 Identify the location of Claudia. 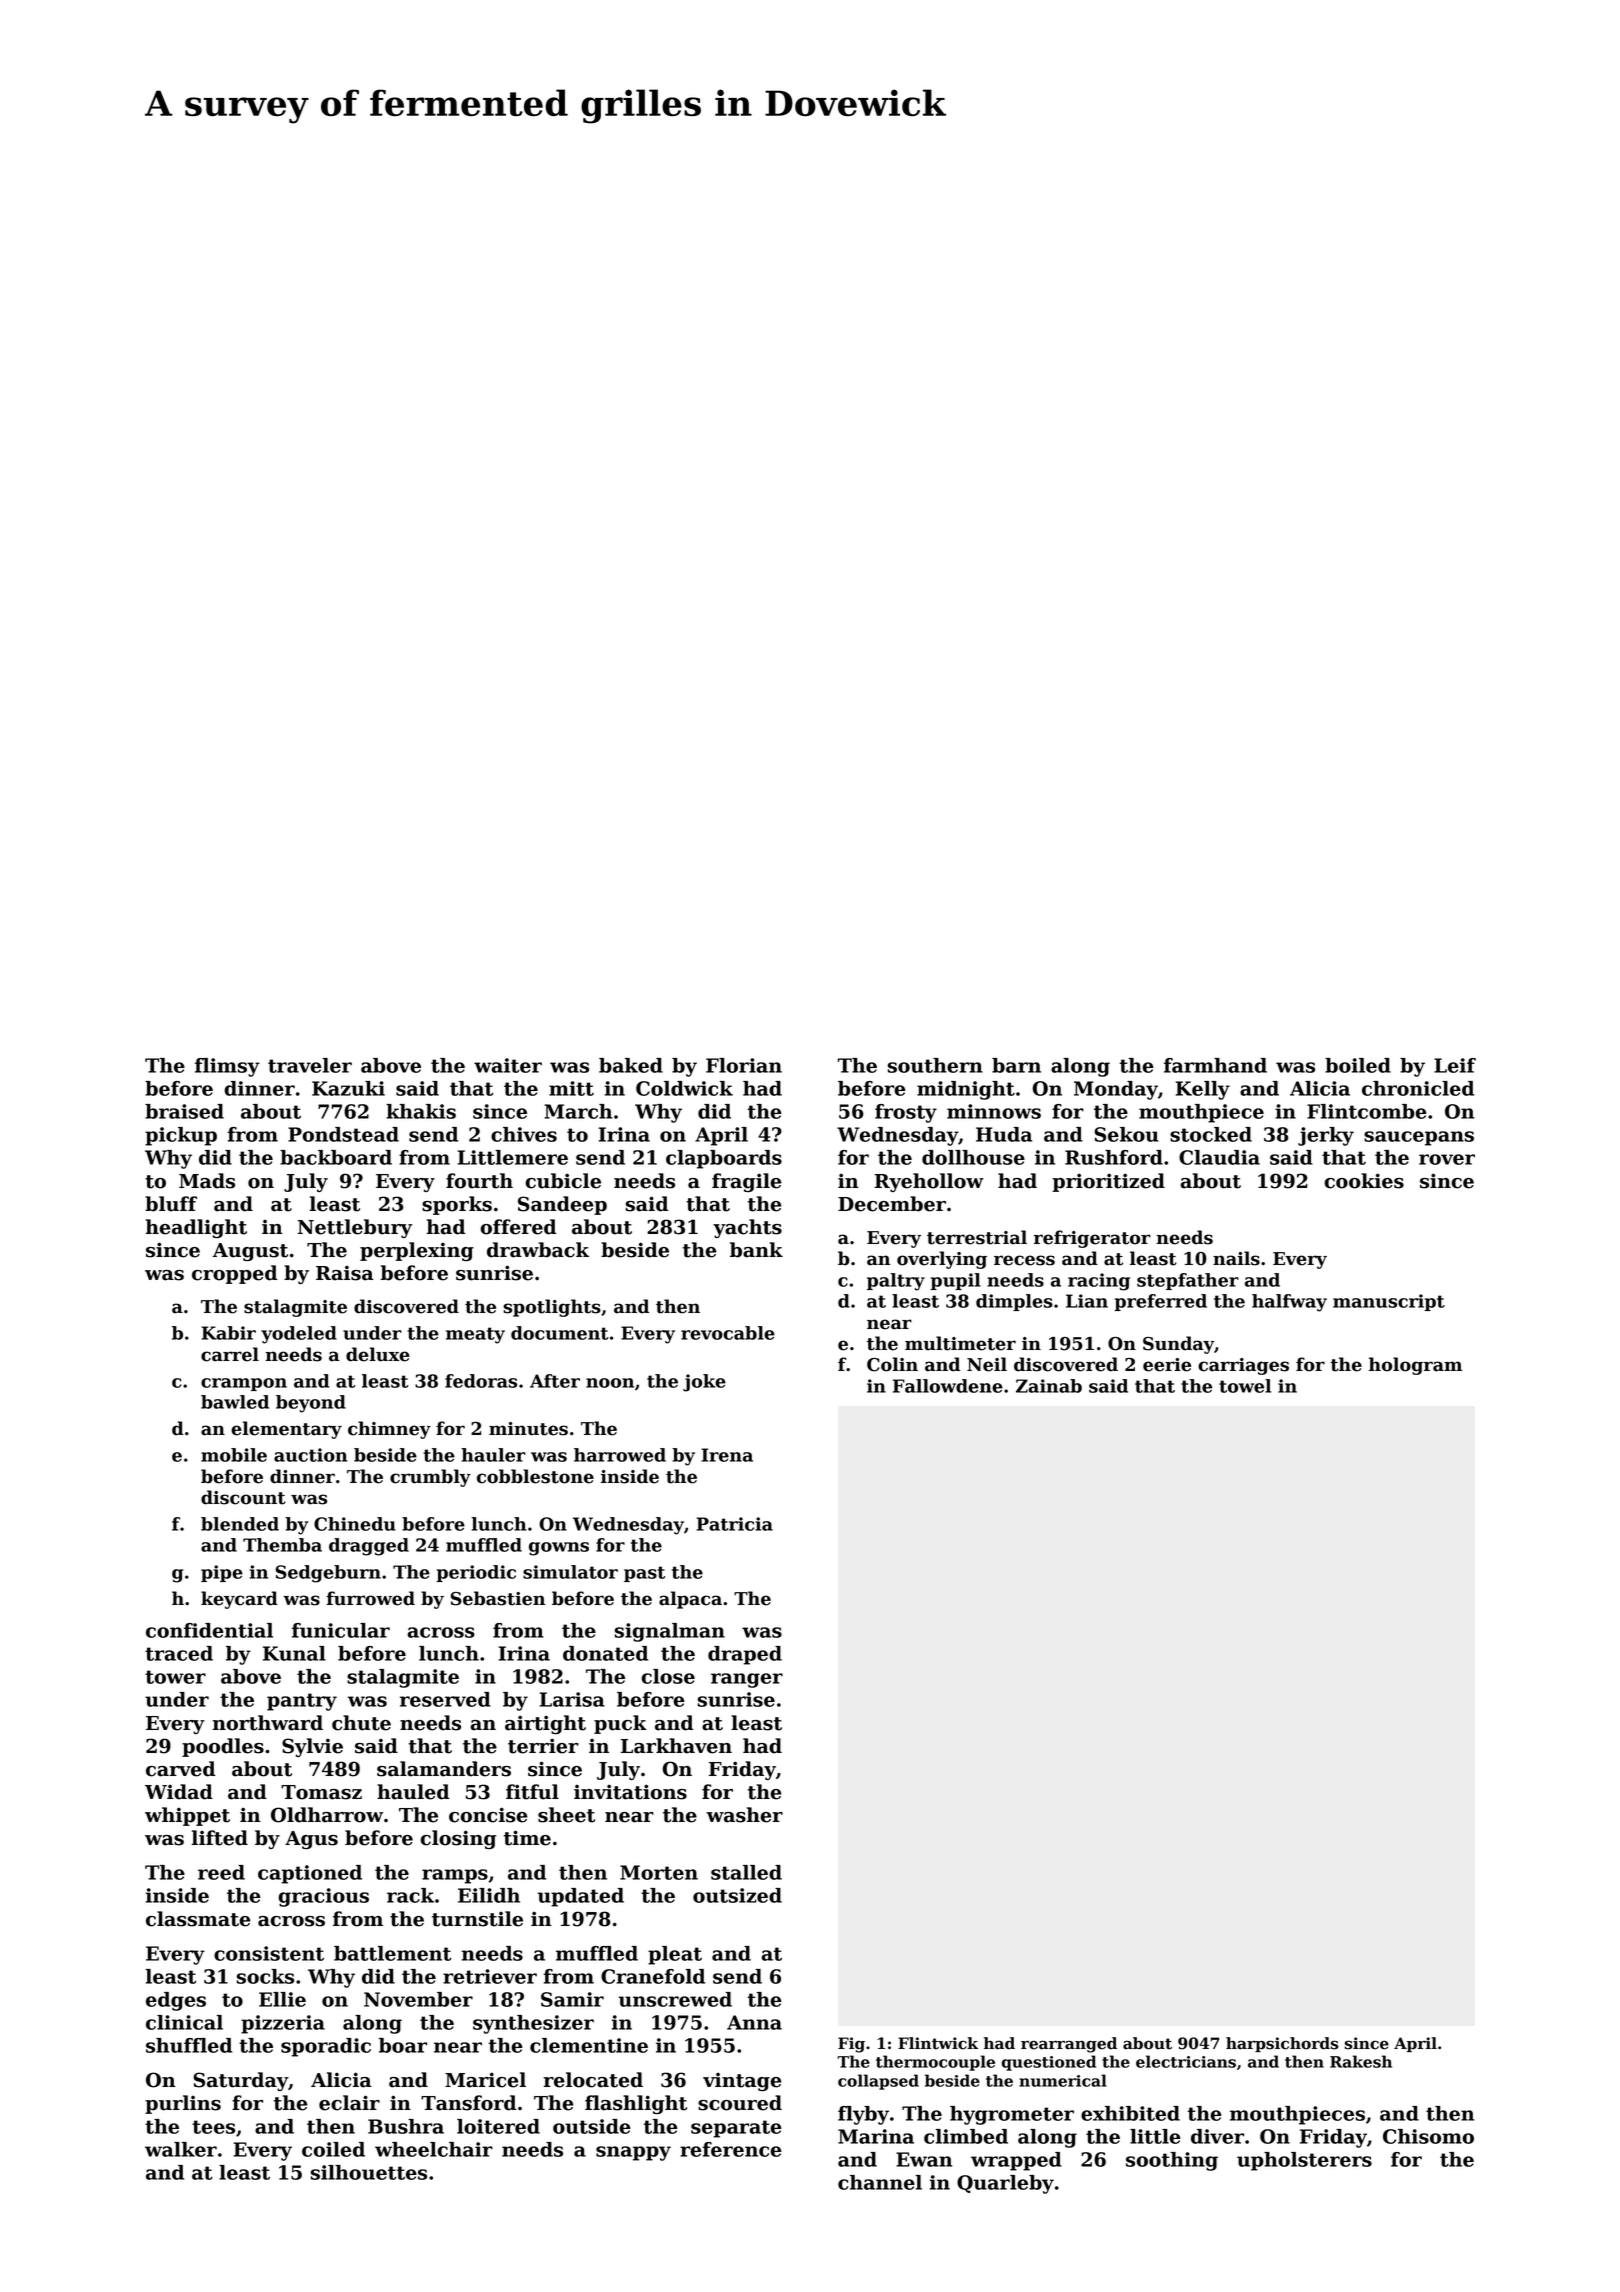
(1219, 1157).
